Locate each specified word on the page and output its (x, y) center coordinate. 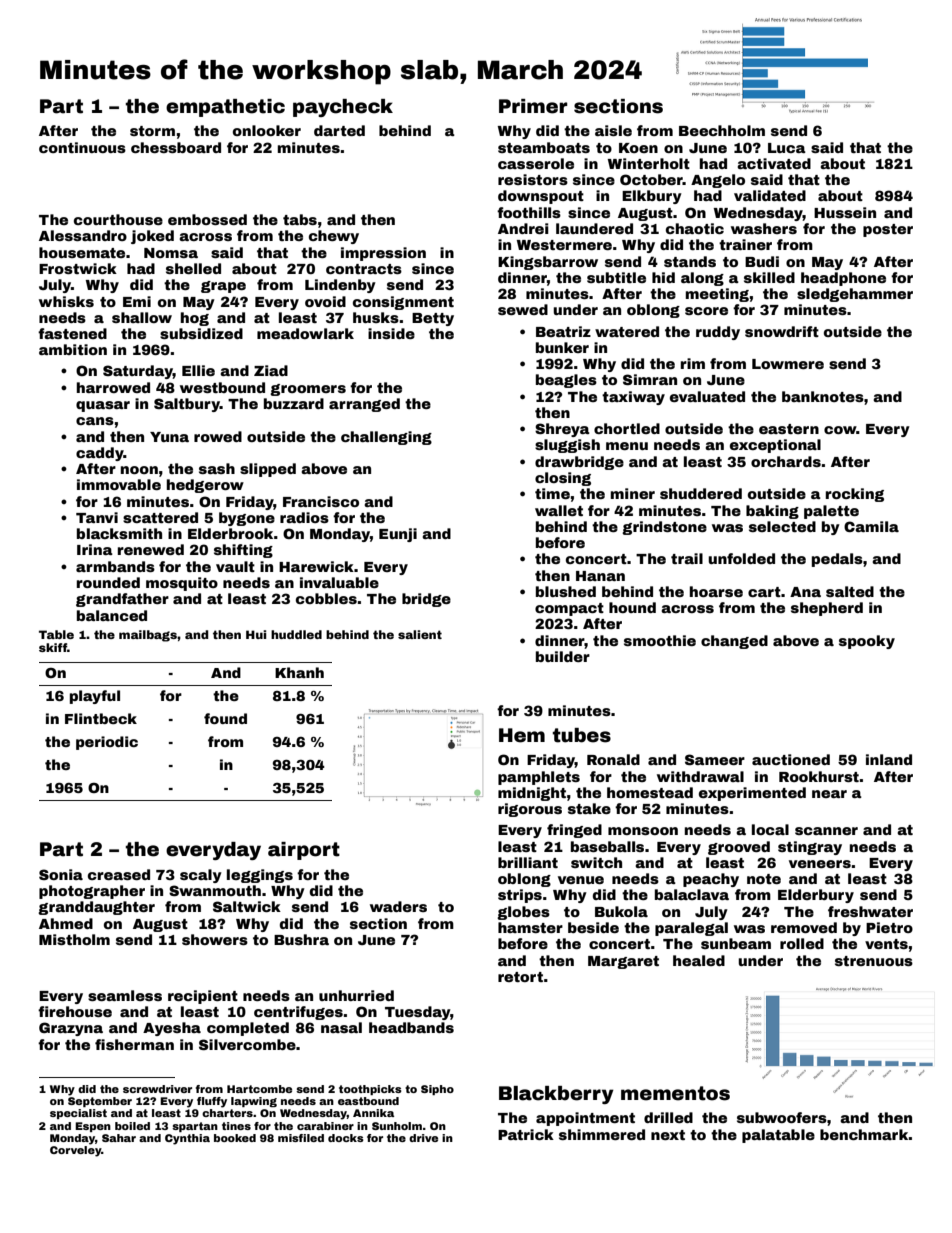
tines (236, 1126)
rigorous (530, 810)
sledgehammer (855, 295)
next (668, 1135)
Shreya (562, 430)
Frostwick (78, 268)
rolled (802, 943)
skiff (53, 647)
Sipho (437, 1090)
